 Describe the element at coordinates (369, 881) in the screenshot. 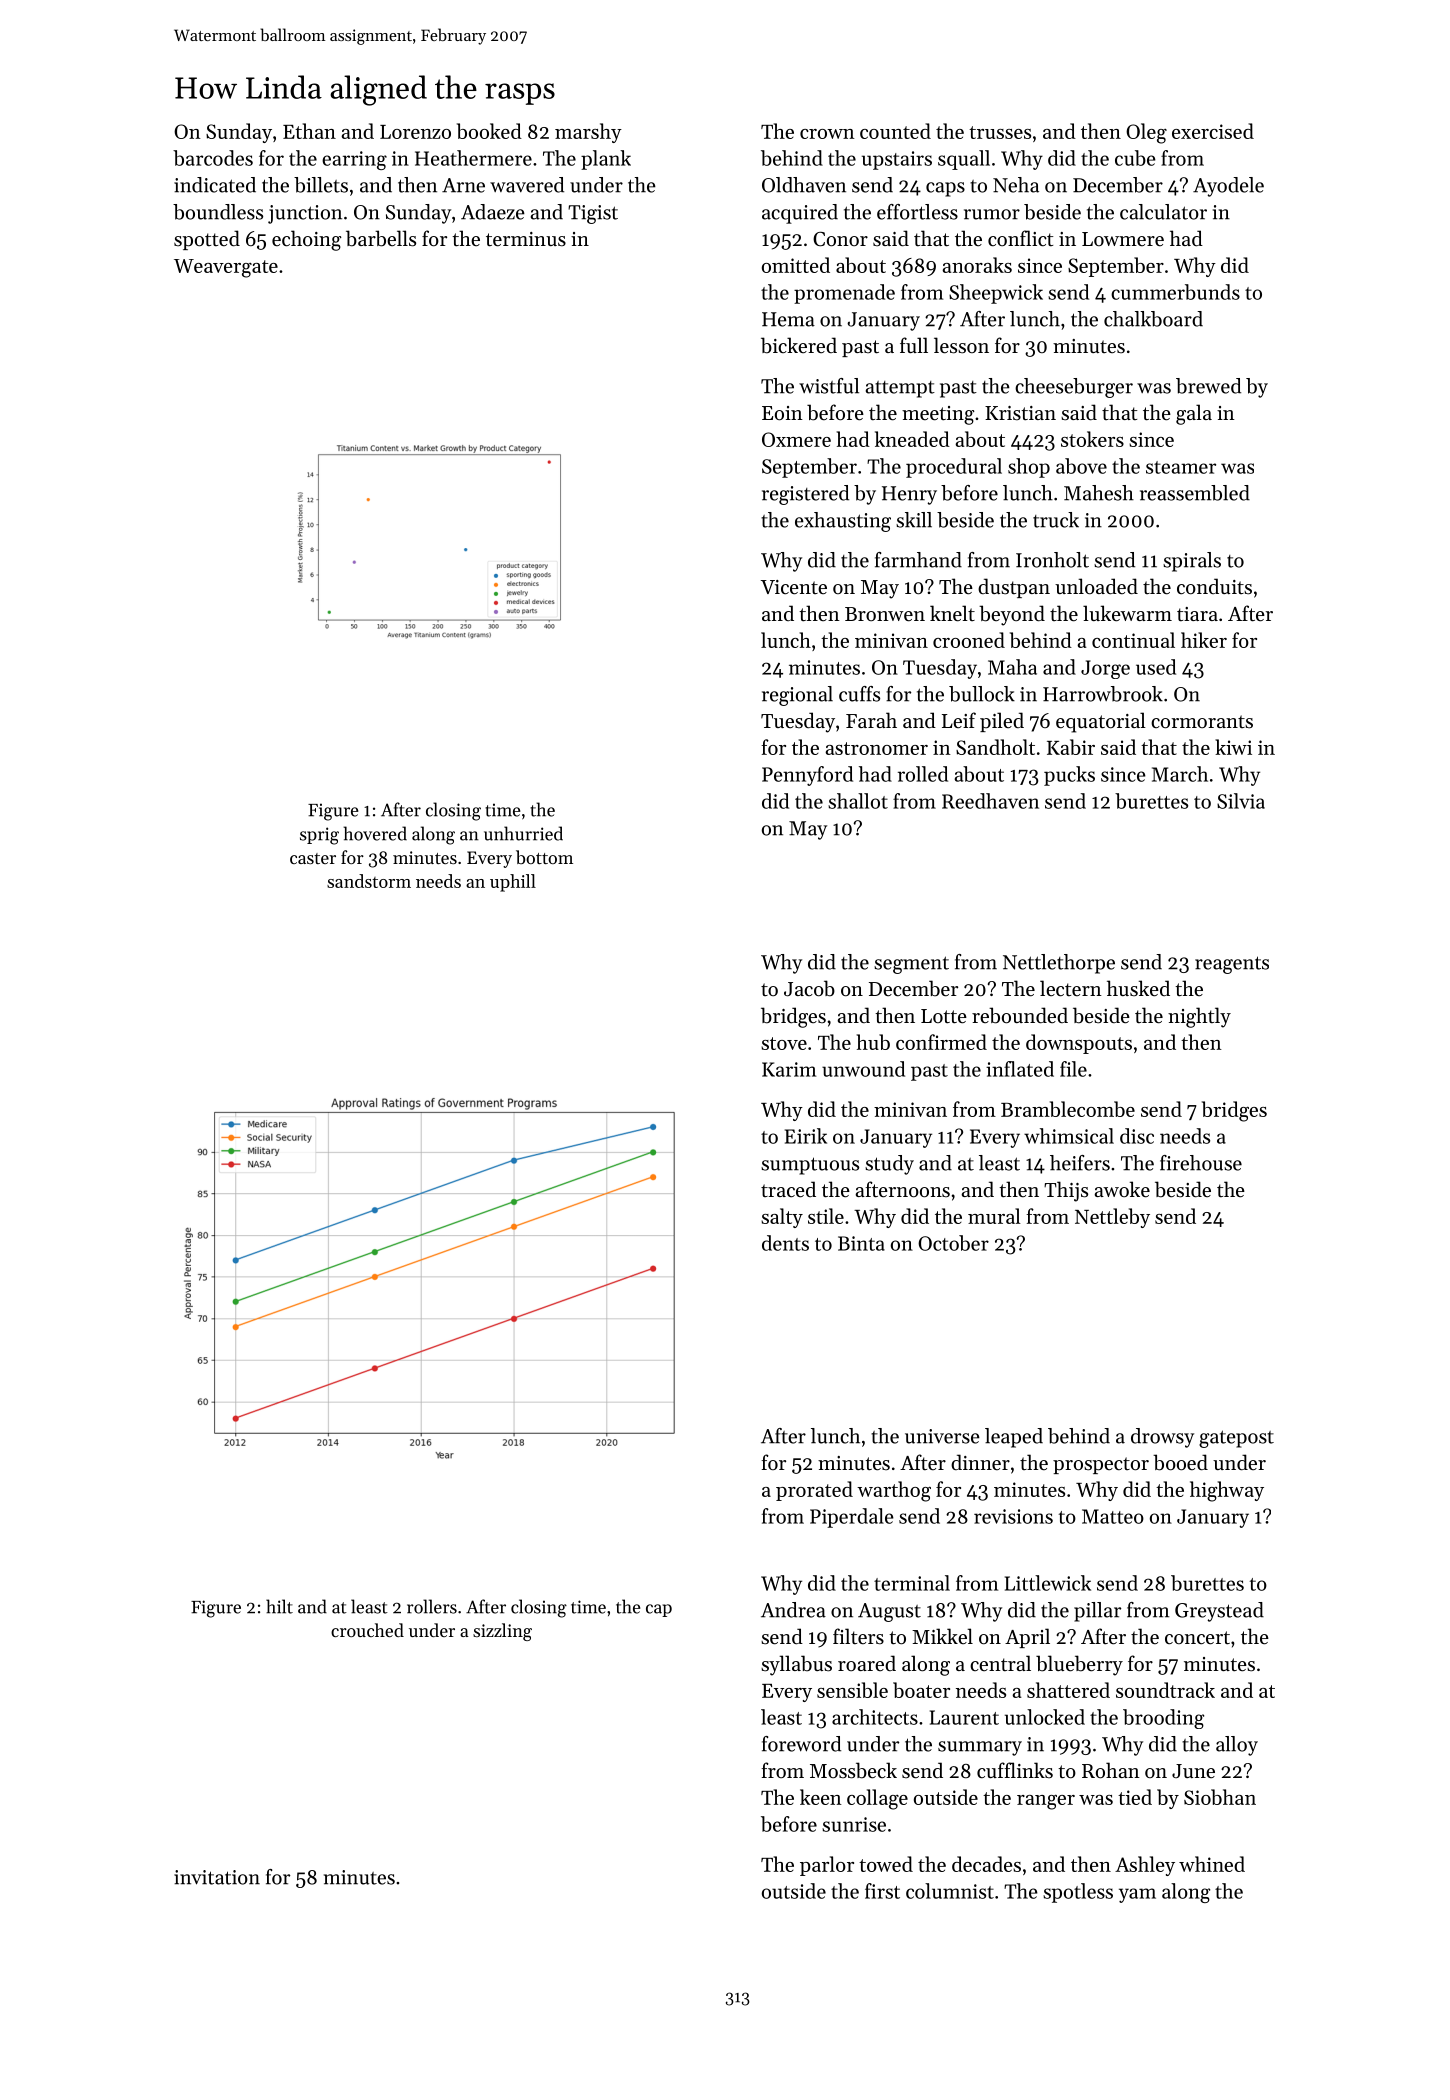

I see `sandstorm` at that location.
